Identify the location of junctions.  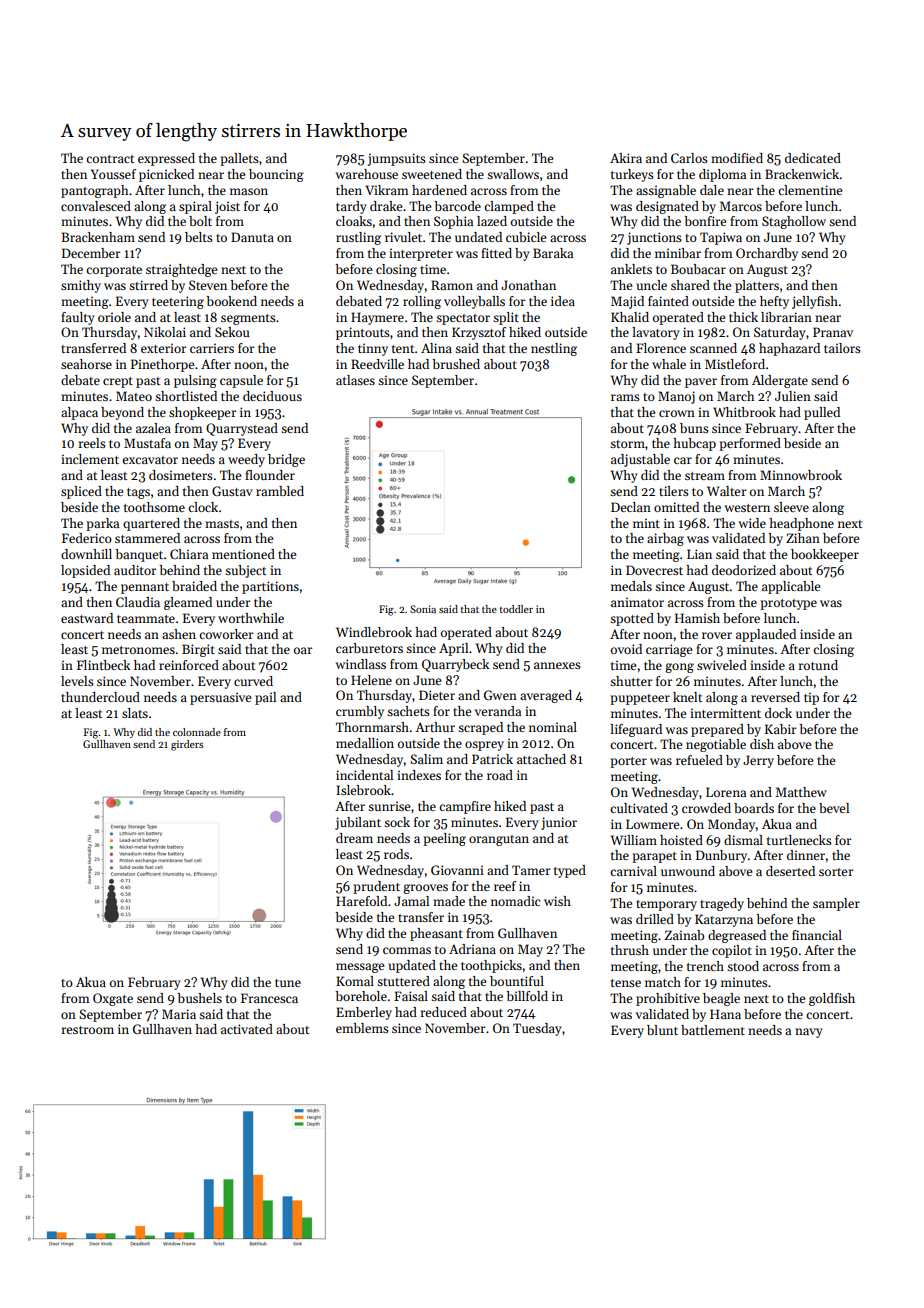
(654, 238).
